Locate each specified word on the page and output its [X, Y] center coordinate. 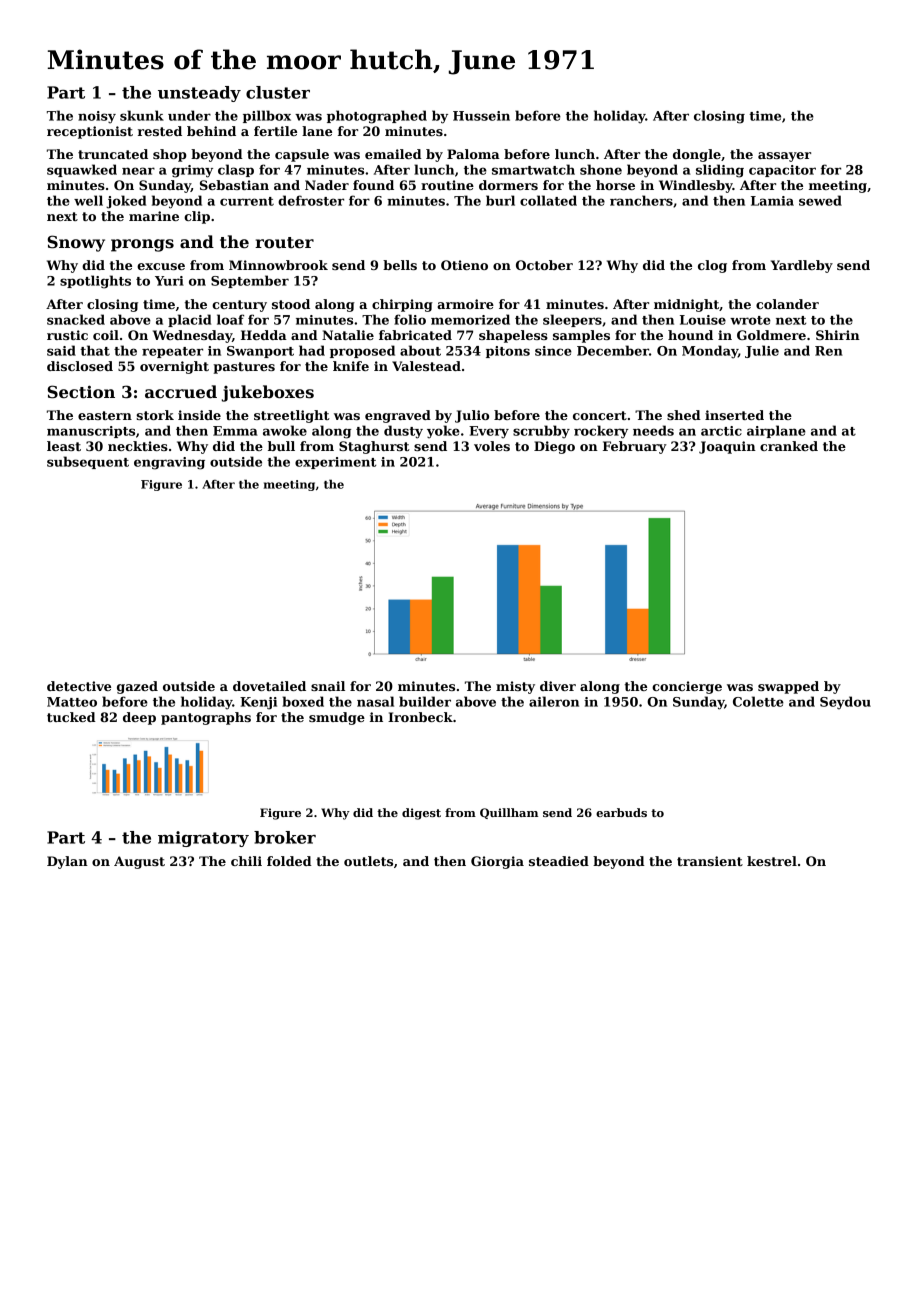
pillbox [267, 116]
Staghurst [374, 447]
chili [246, 861]
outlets [368, 861]
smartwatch [533, 169]
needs [653, 430]
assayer [784, 157]
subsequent [88, 462]
